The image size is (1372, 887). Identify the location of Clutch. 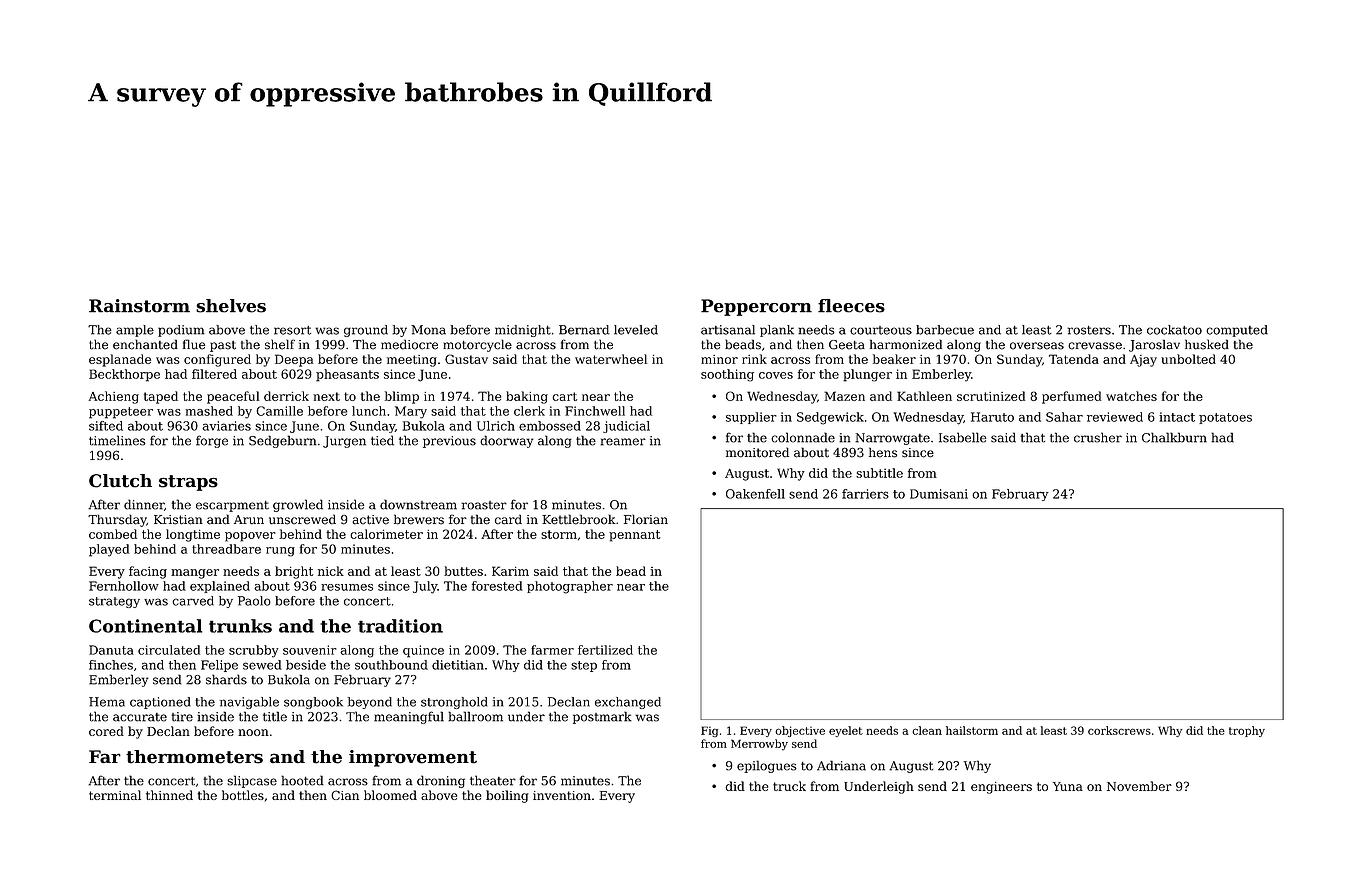
(120, 481).
